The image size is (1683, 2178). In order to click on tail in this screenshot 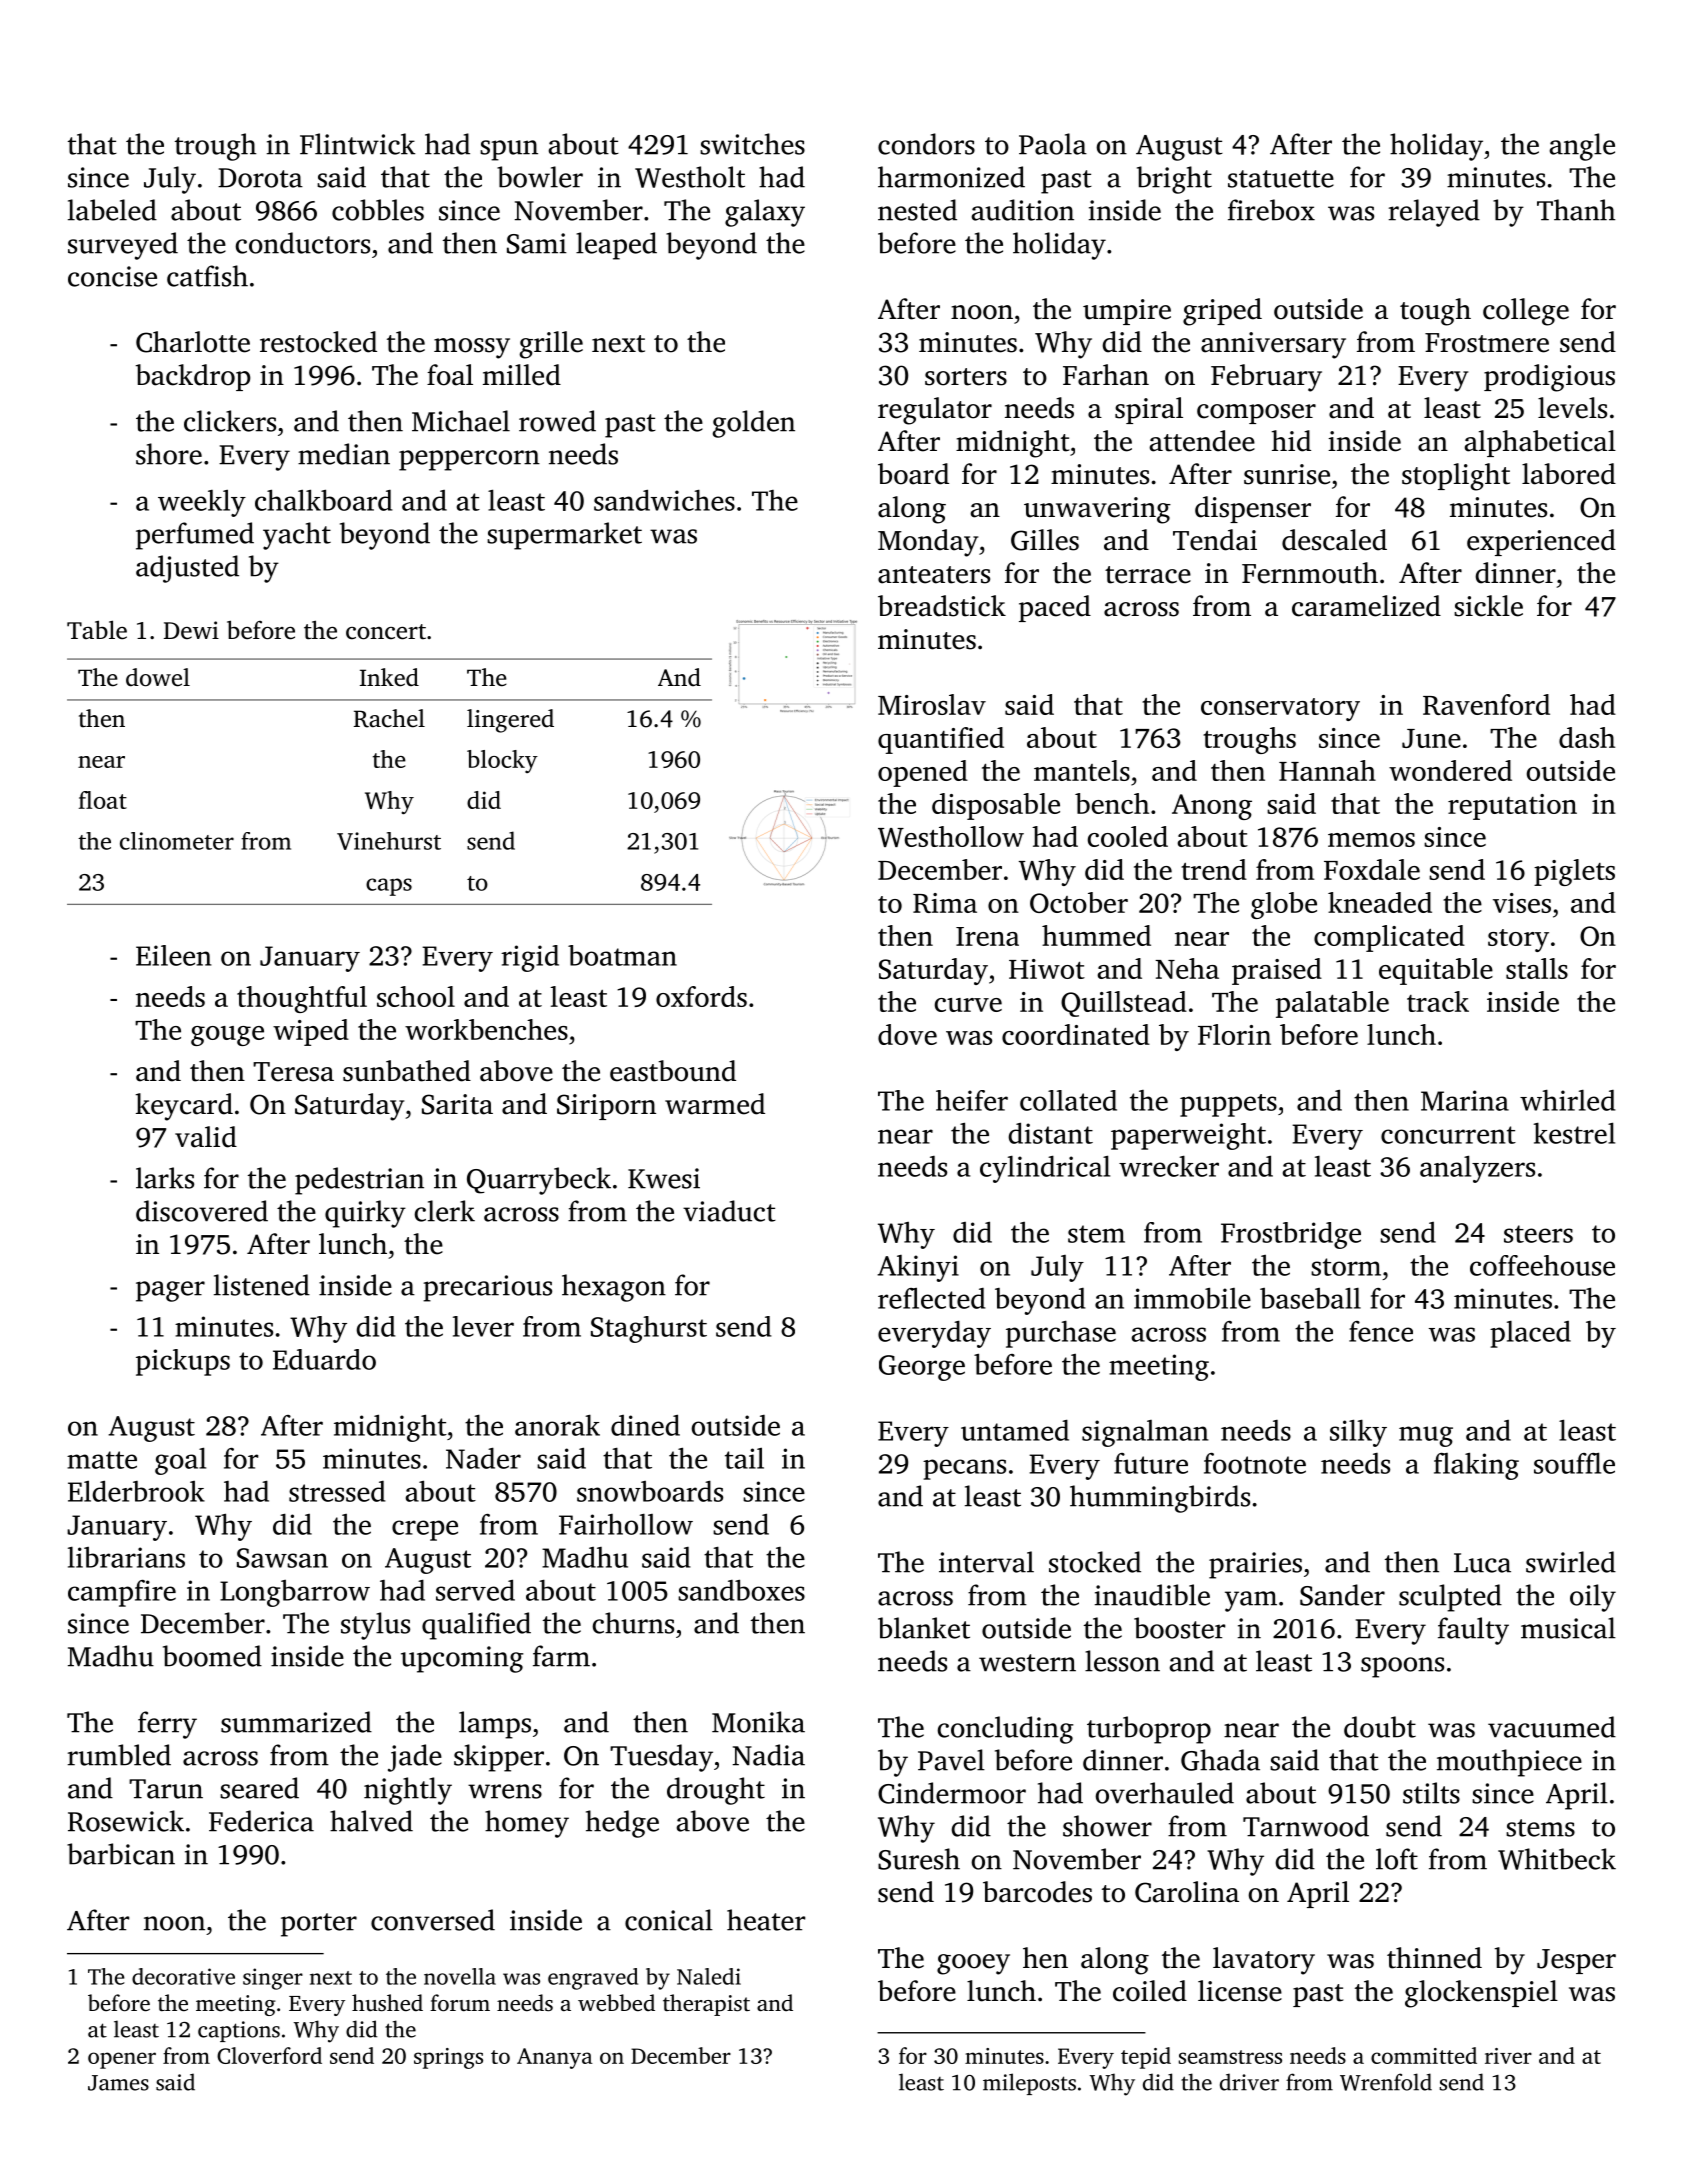, I will do `click(744, 1458)`.
